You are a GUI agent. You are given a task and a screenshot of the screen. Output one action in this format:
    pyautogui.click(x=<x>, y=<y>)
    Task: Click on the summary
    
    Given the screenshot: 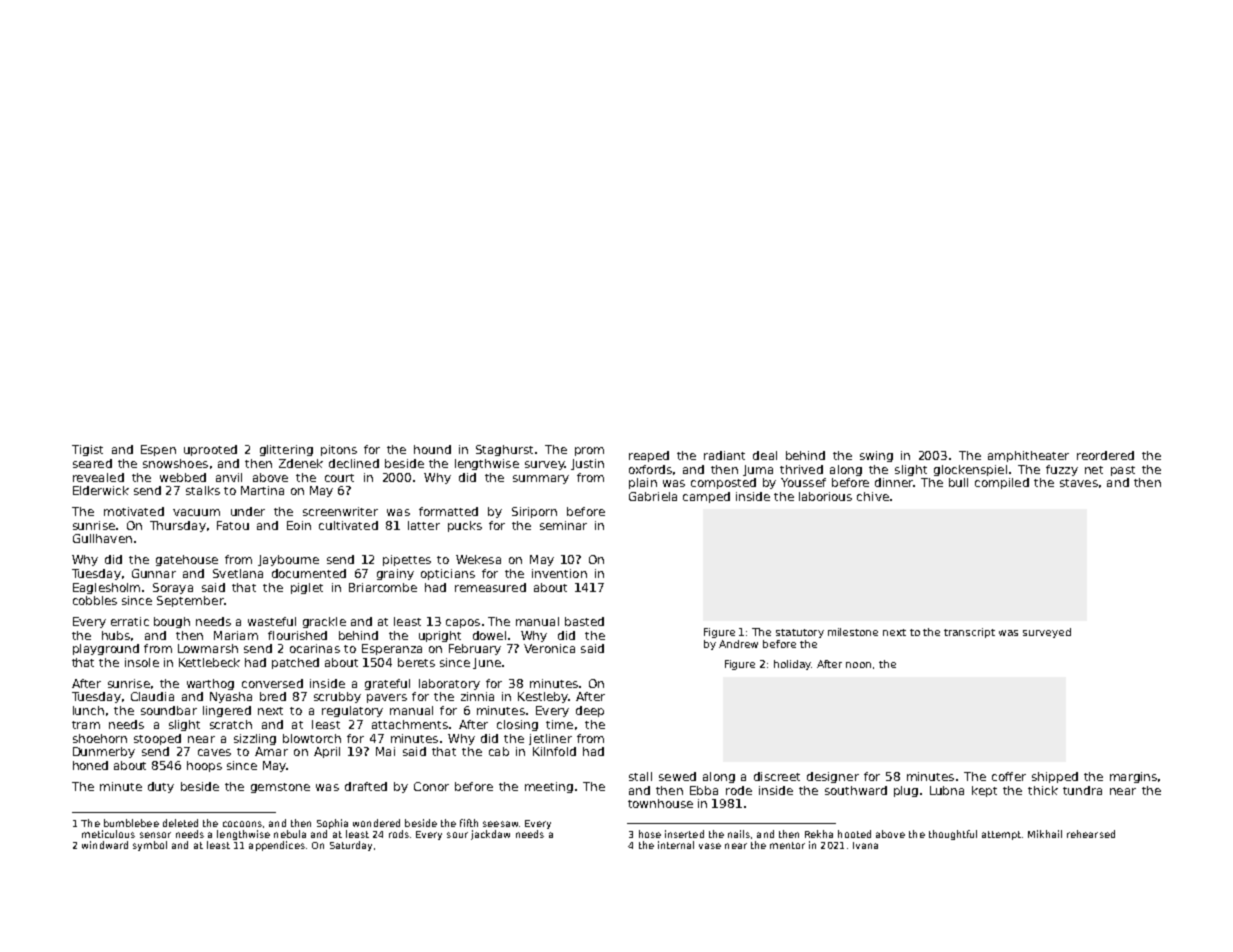 What is the action you would take?
    pyautogui.click(x=541, y=479)
